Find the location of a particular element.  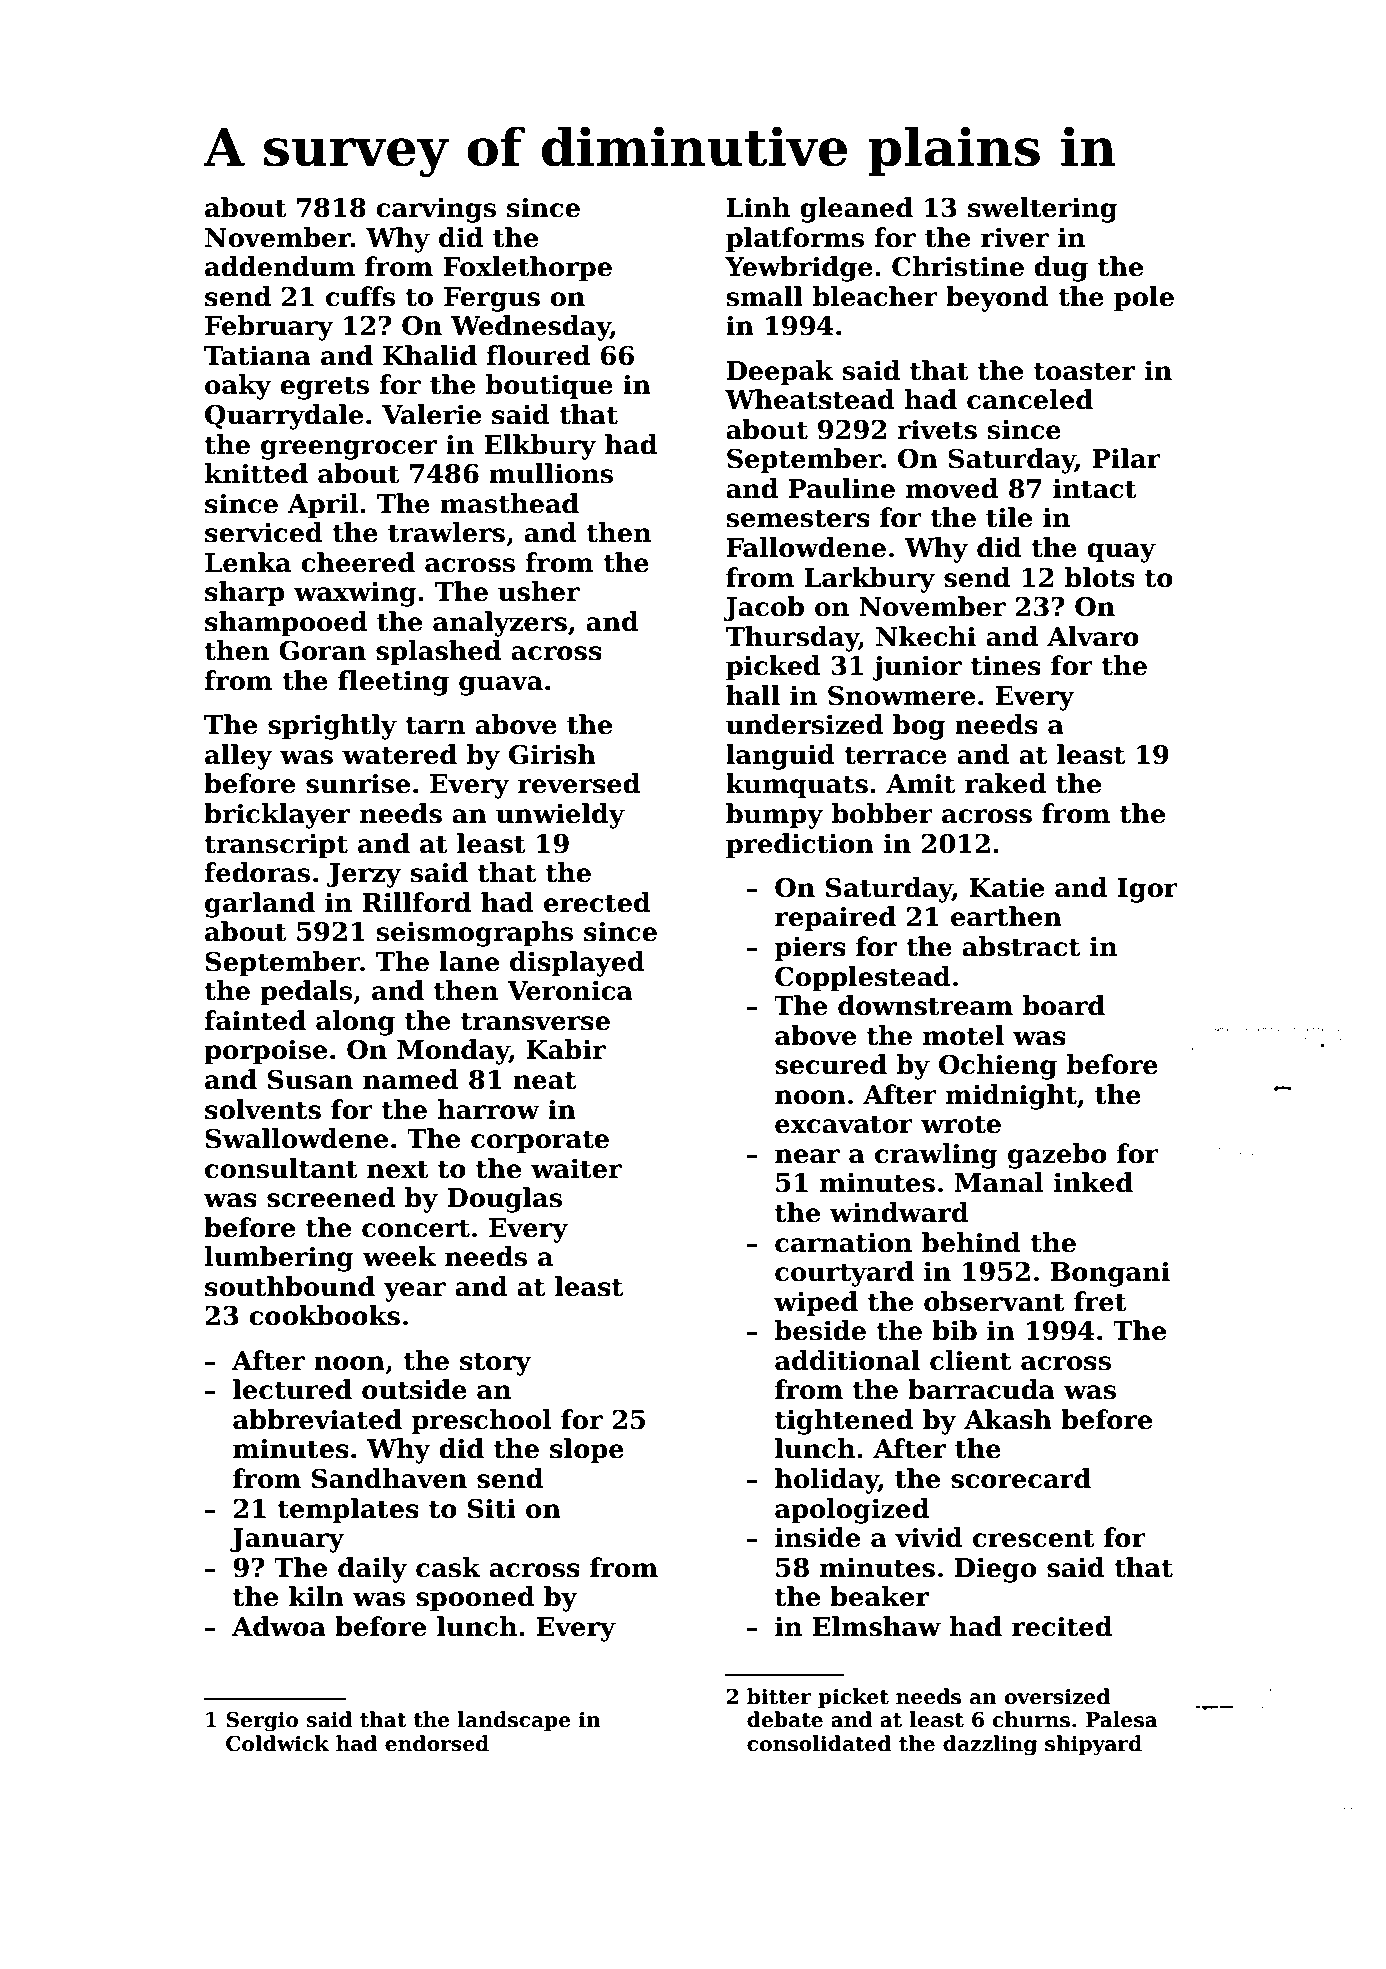

Sandhaven is located at coordinates (389, 1478).
